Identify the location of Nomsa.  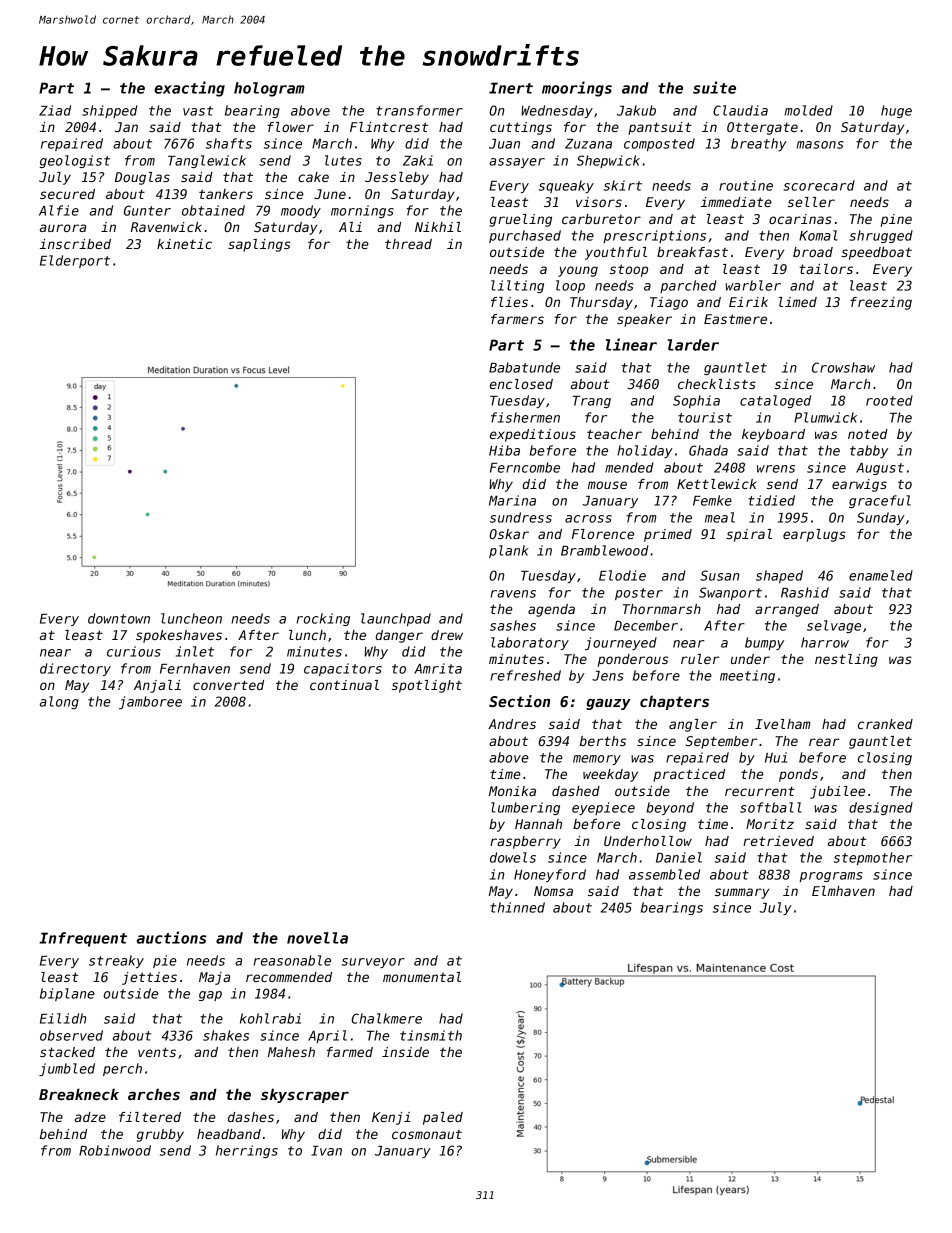
(553, 891).
